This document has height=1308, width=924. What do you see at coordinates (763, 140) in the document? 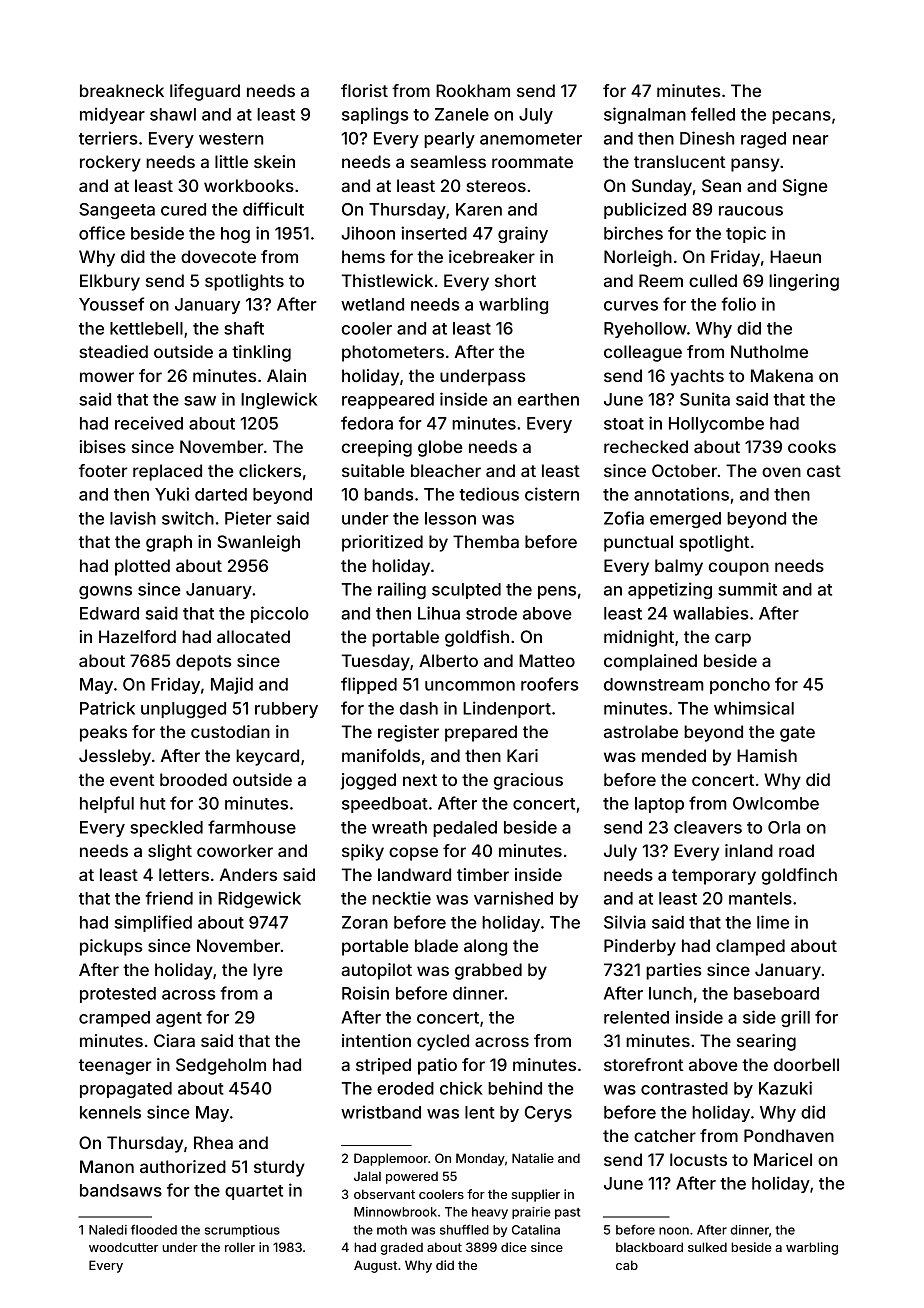
I see `raged` at bounding box center [763, 140].
